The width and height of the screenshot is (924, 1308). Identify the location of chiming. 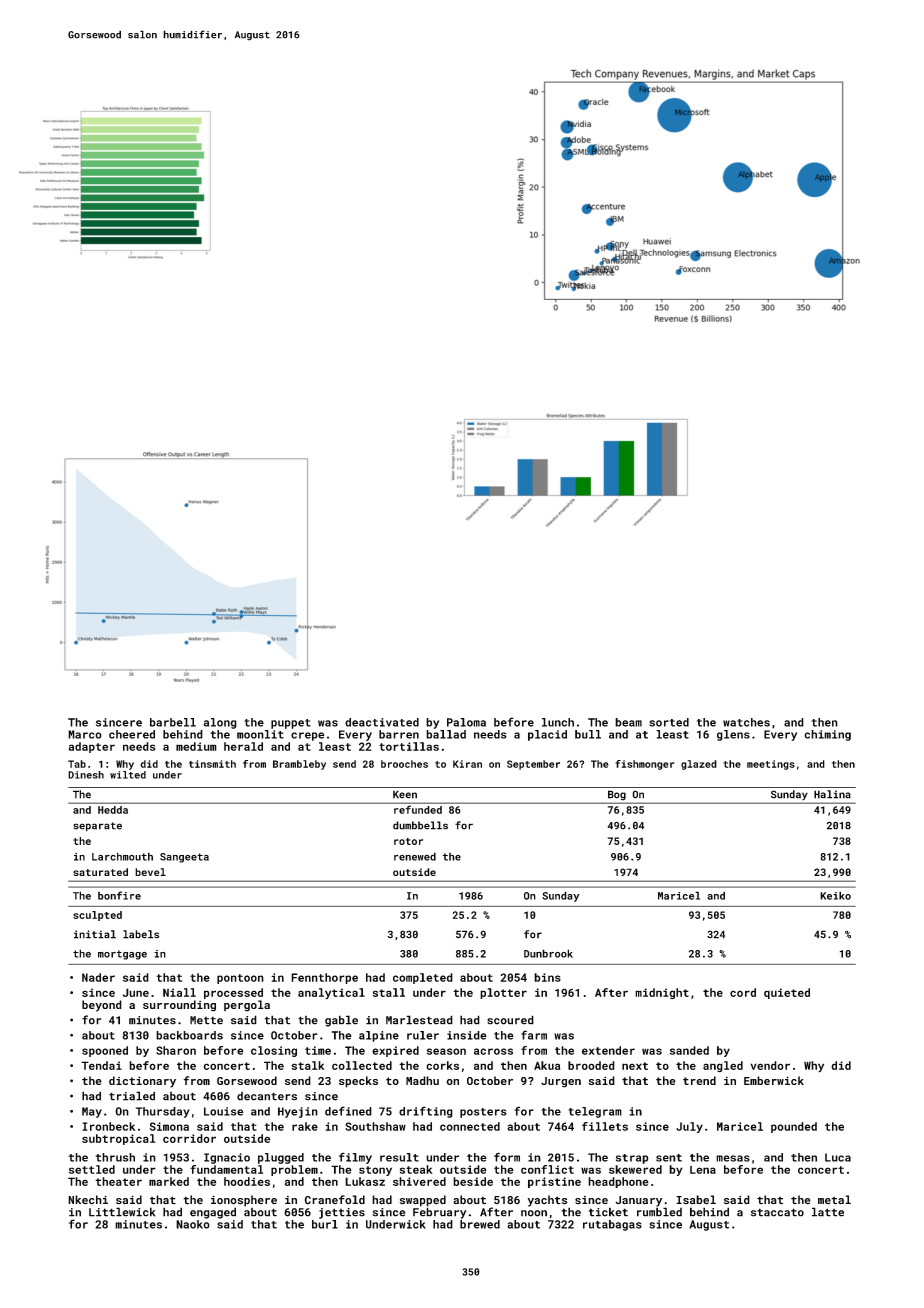
(827, 735).
